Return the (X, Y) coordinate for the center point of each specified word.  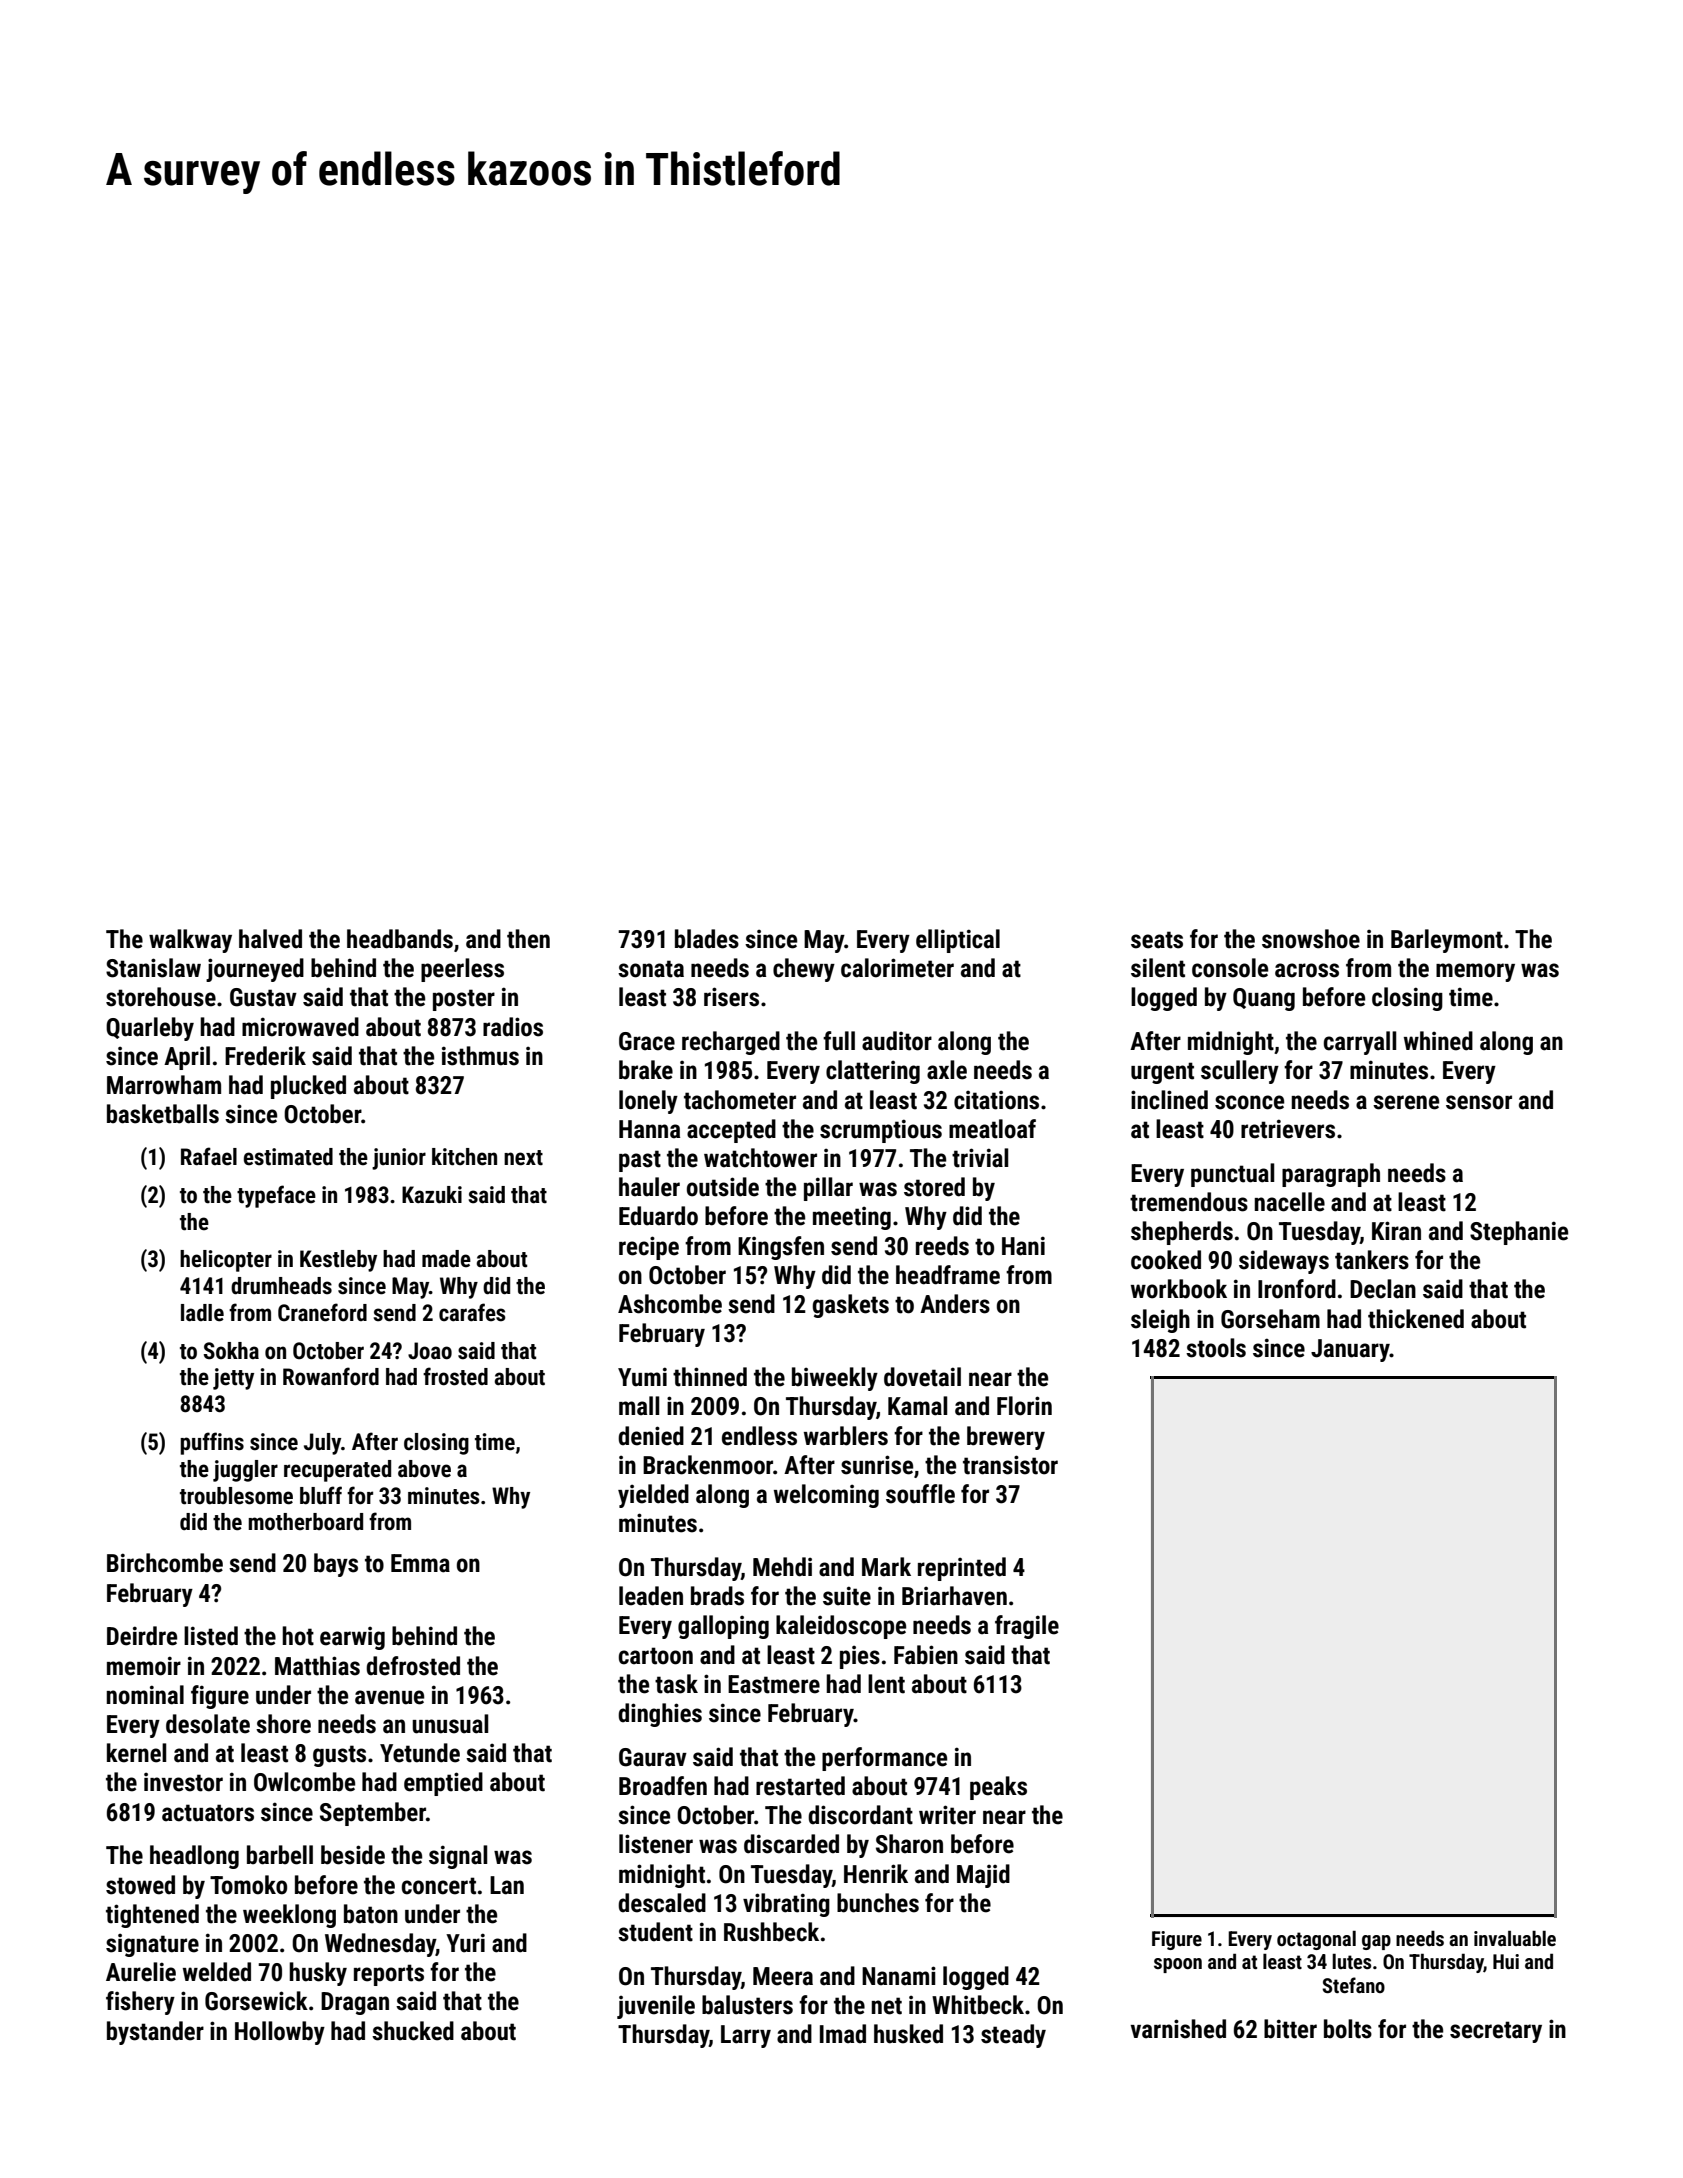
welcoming (826, 1496)
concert (439, 1886)
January (1350, 1350)
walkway (190, 941)
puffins (212, 1443)
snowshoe (1311, 939)
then (528, 939)
